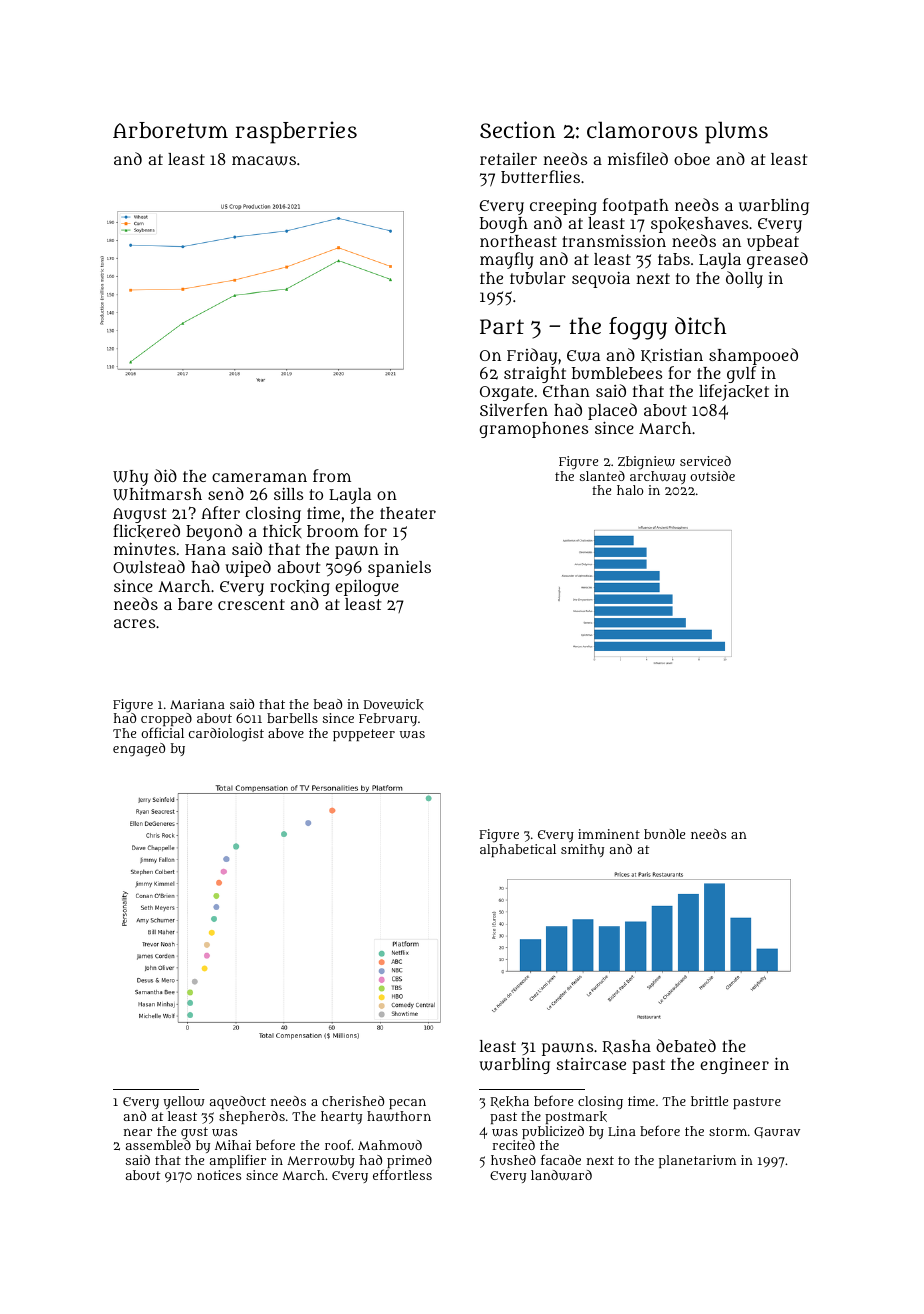 This screenshot has height=1314, width=924. What do you see at coordinates (214, 532) in the screenshot?
I see `beyond` at bounding box center [214, 532].
